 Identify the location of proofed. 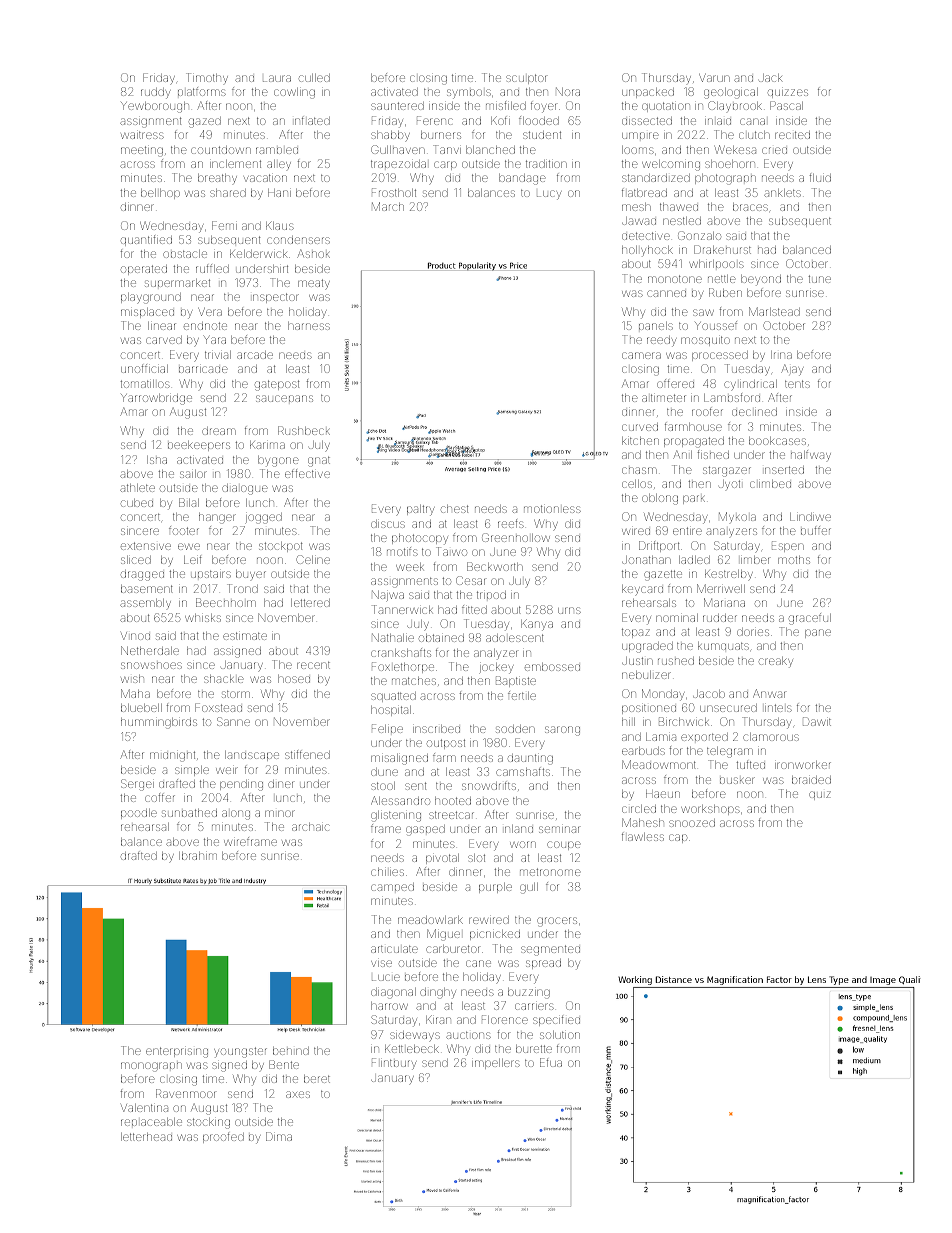
(223, 1137).
